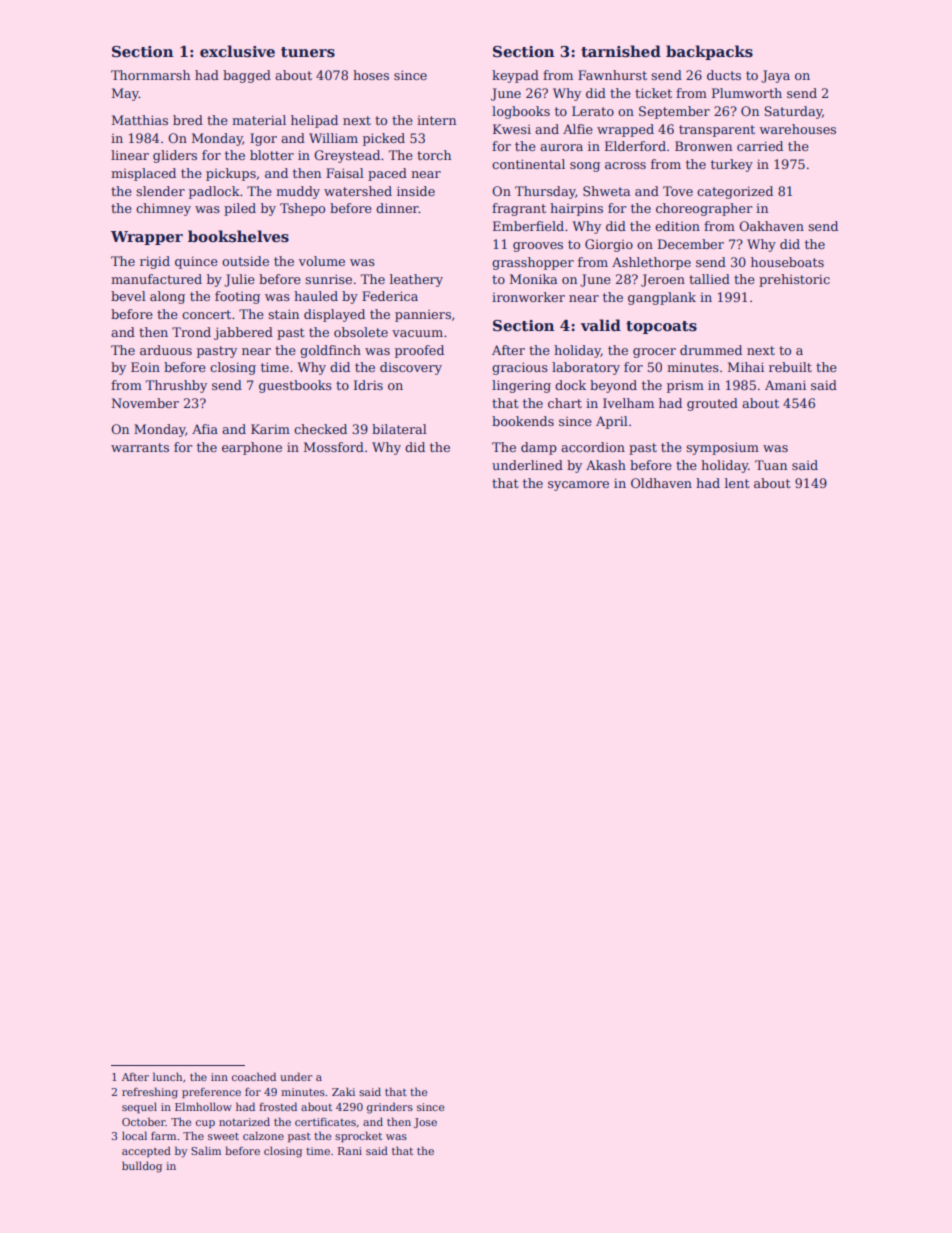 This document has height=1233, width=952. Describe the element at coordinates (771, 465) in the document. I see `Tuan` at that location.
